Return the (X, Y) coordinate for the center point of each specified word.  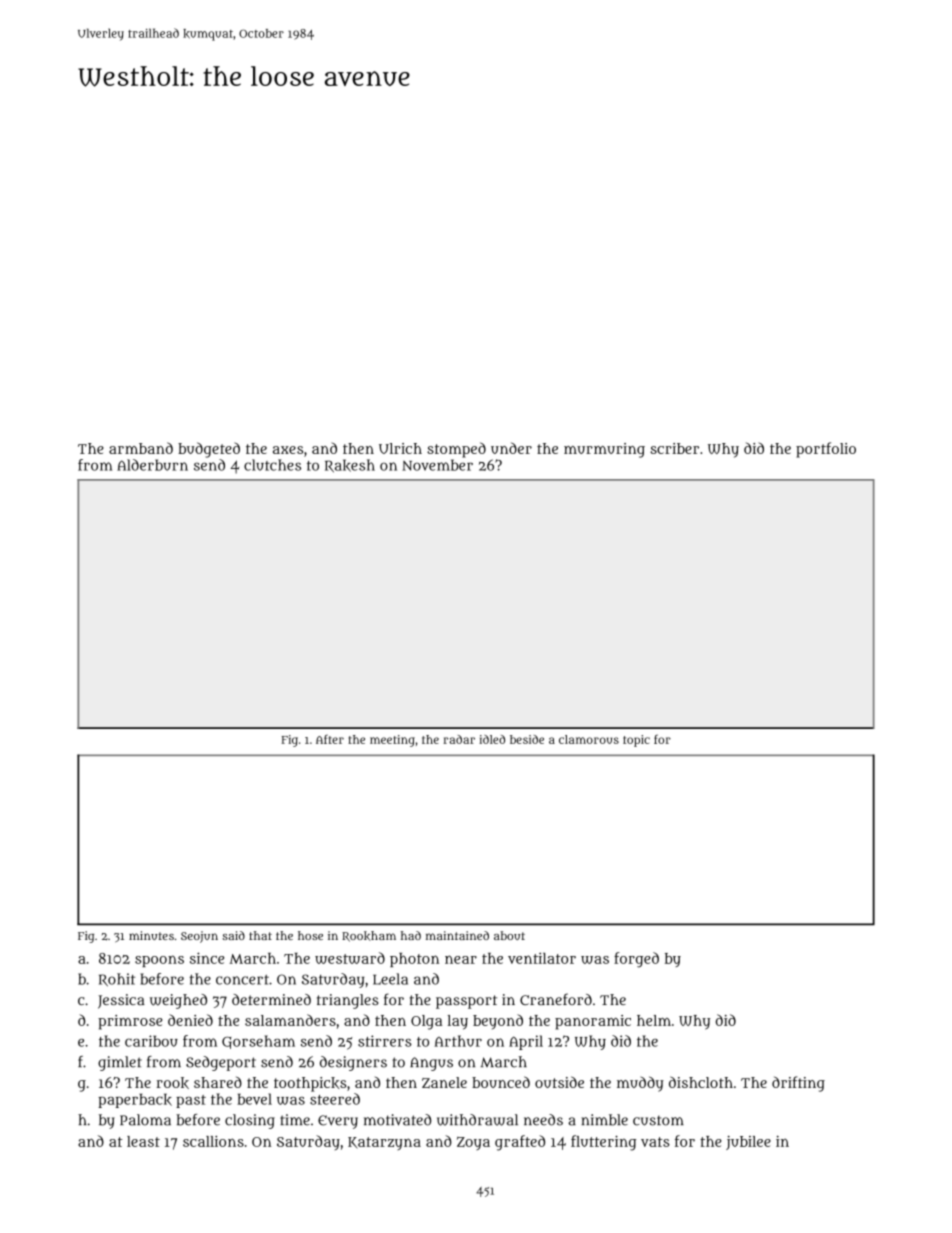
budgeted (209, 450)
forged (636, 960)
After (330, 739)
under (511, 448)
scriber (674, 448)
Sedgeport (221, 1063)
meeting (392, 741)
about (509, 935)
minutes (151, 935)
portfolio (826, 450)
